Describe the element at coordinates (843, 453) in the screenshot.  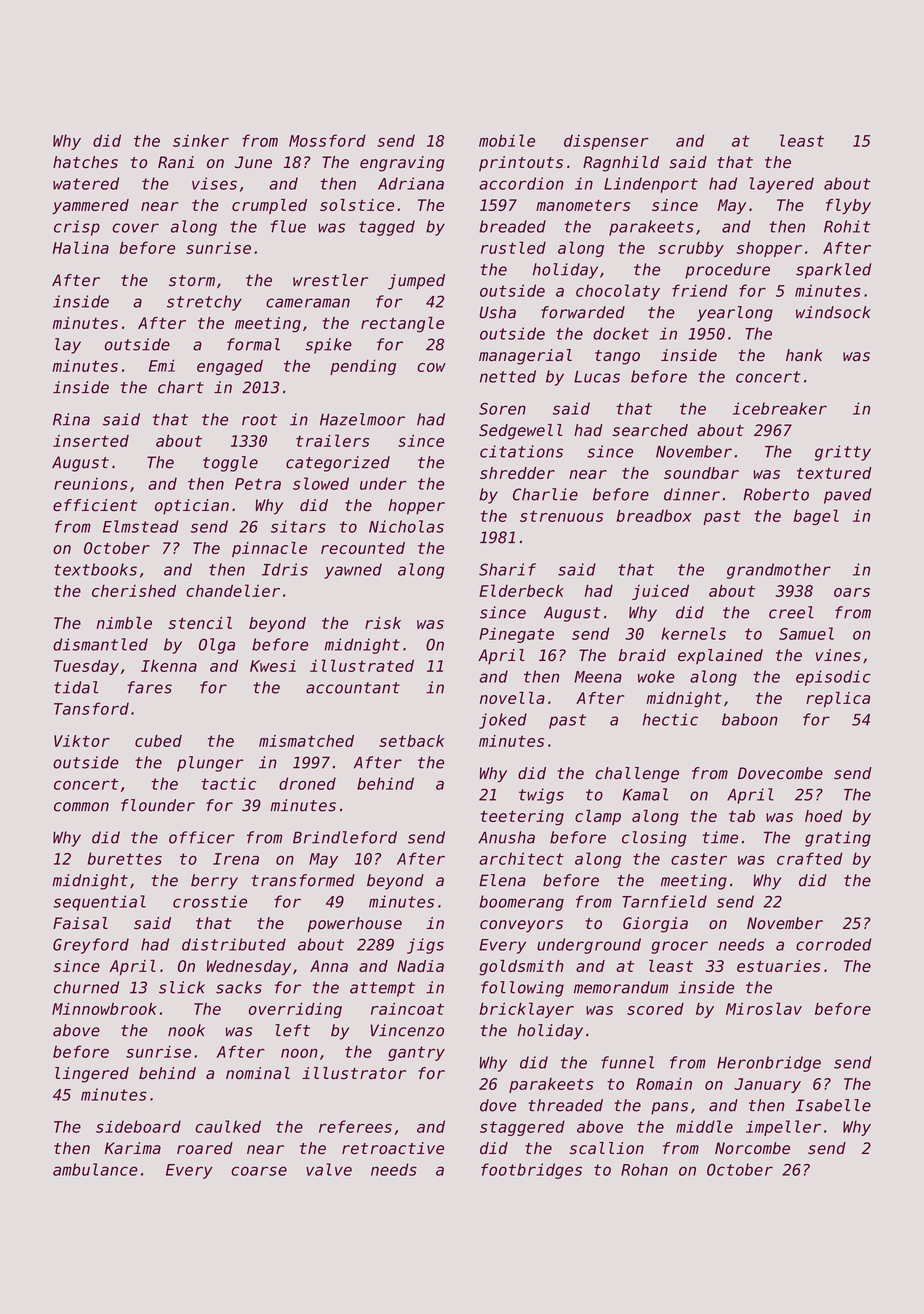
I see `gritty` at that location.
